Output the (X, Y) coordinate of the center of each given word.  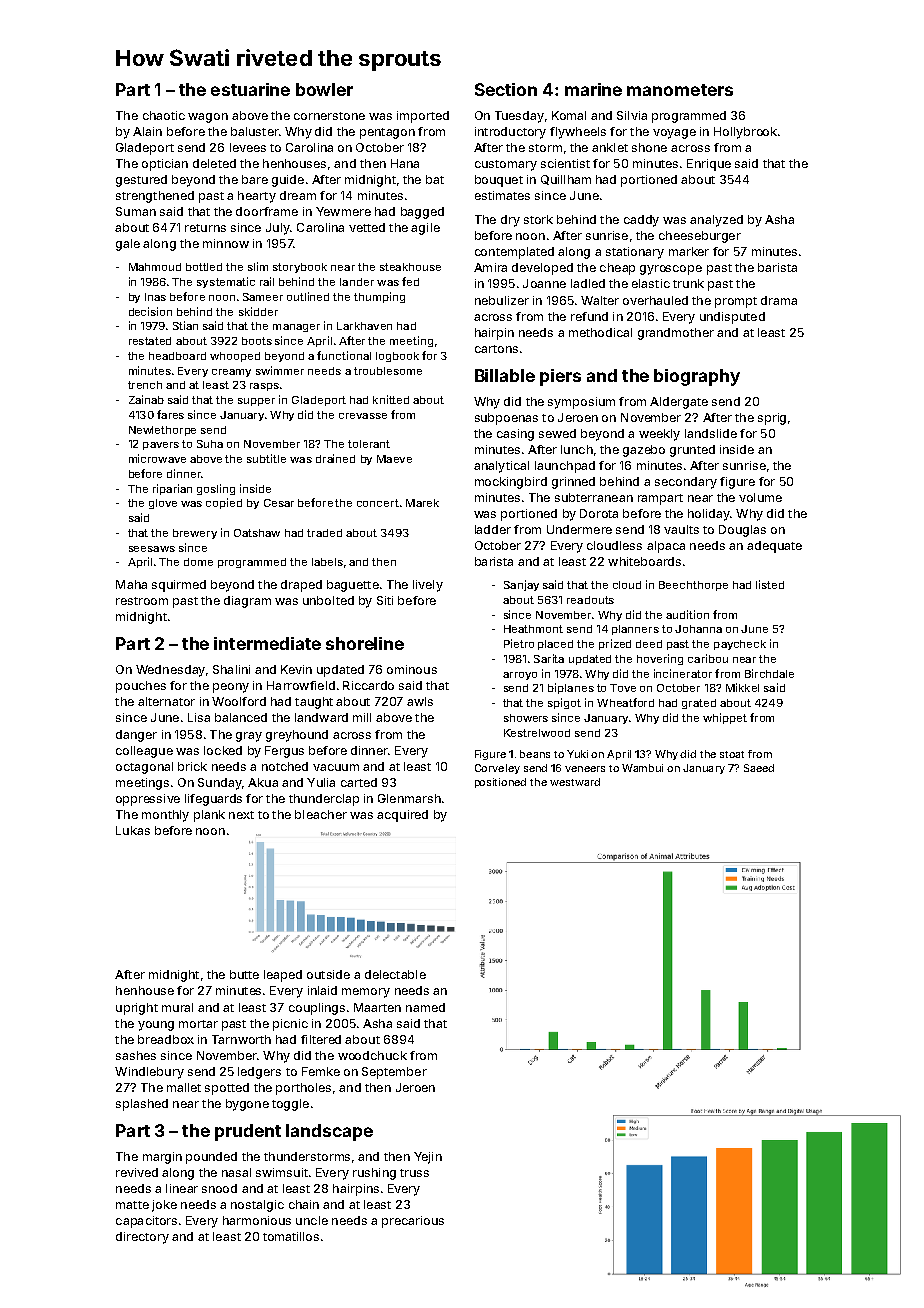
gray (249, 737)
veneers (585, 769)
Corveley (497, 769)
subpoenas (506, 419)
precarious (413, 1222)
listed (770, 584)
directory (142, 1238)
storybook (300, 268)
